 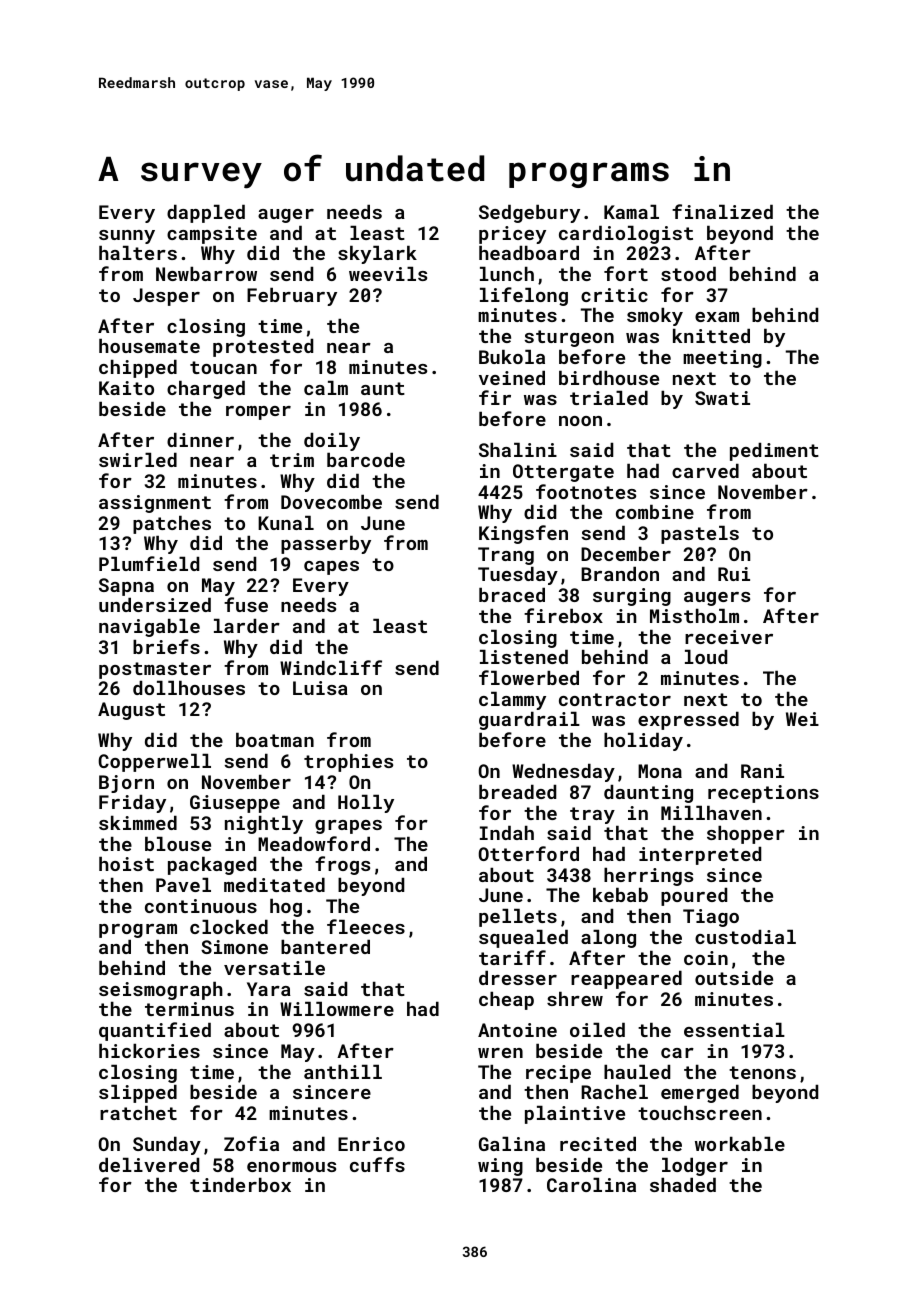 What do you see at coordinates (722, 211) in the image?
I see `finalized` at bounding box center [722, 211].
